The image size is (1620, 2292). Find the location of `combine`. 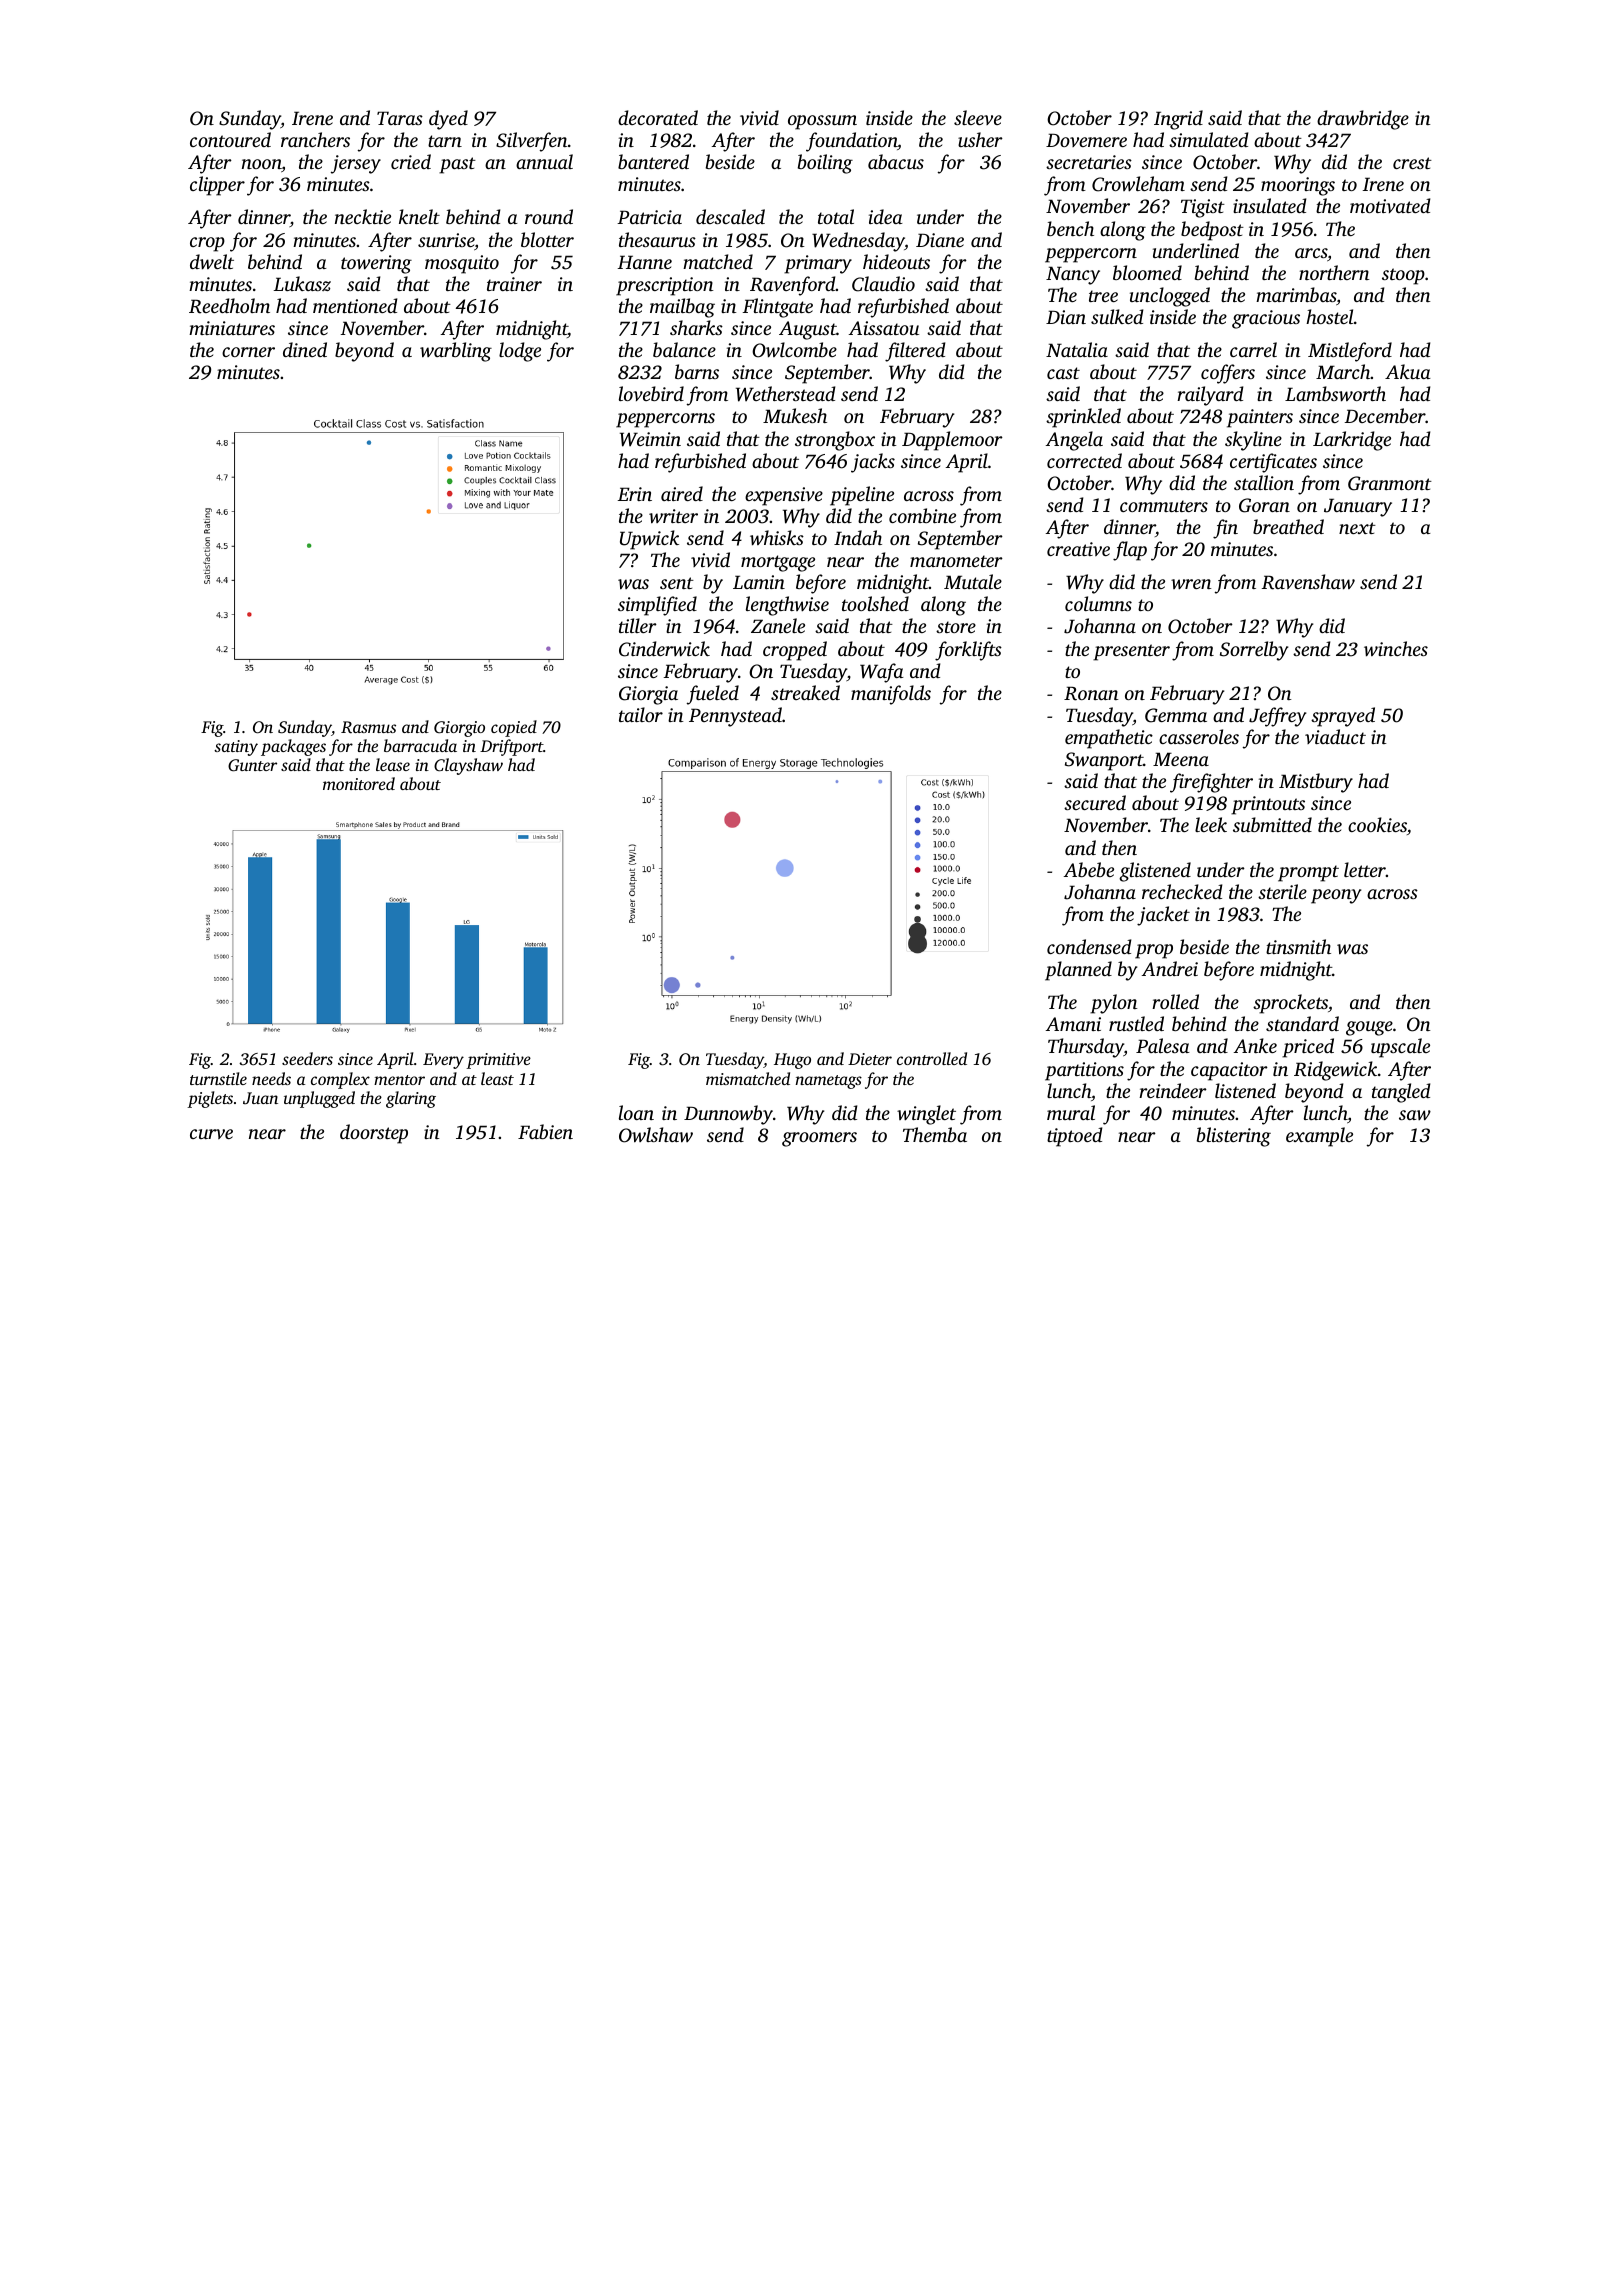

combine is located at coordinates (922, 515).
